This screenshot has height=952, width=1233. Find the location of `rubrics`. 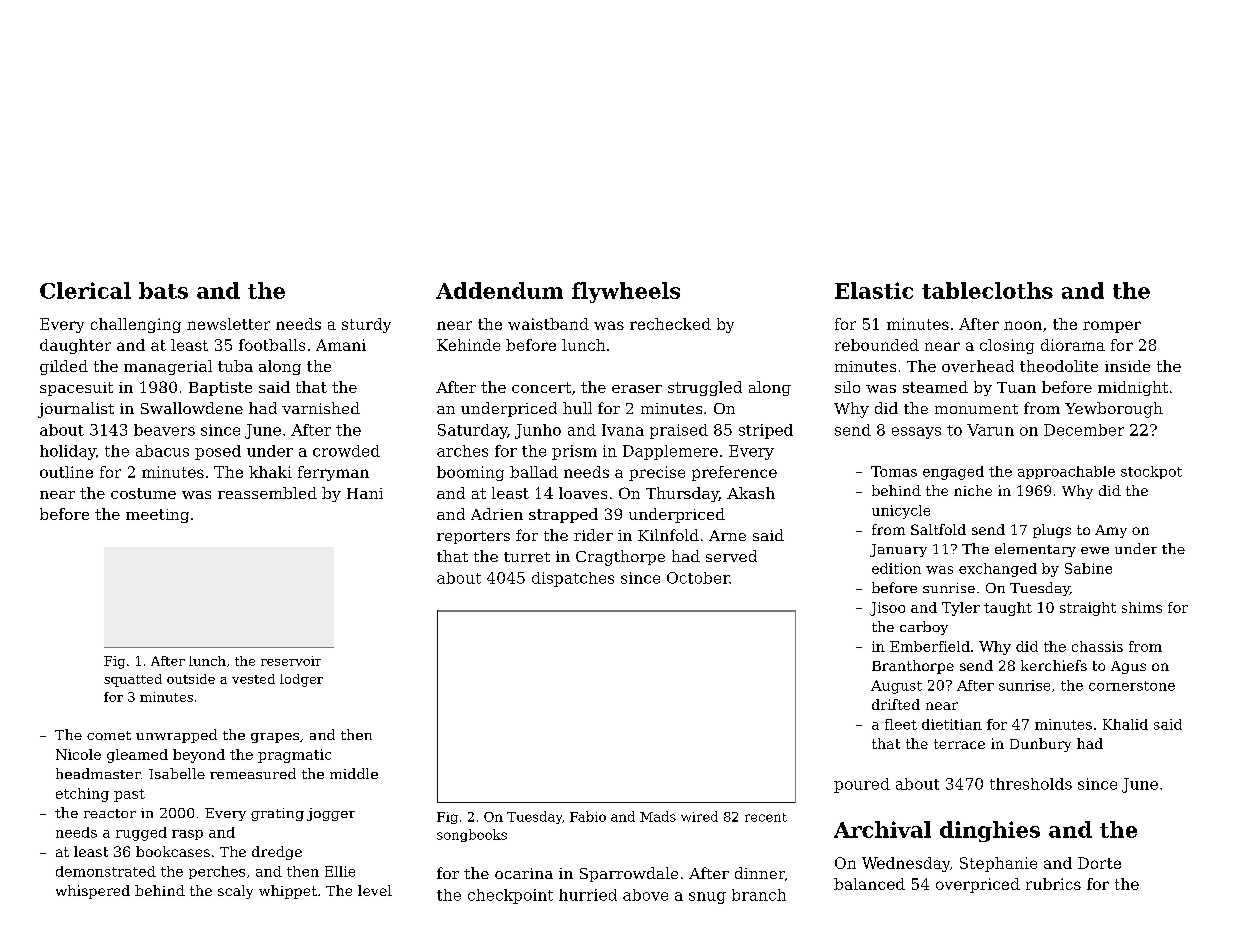

rubrics is located at coordinates (1053, 884).
